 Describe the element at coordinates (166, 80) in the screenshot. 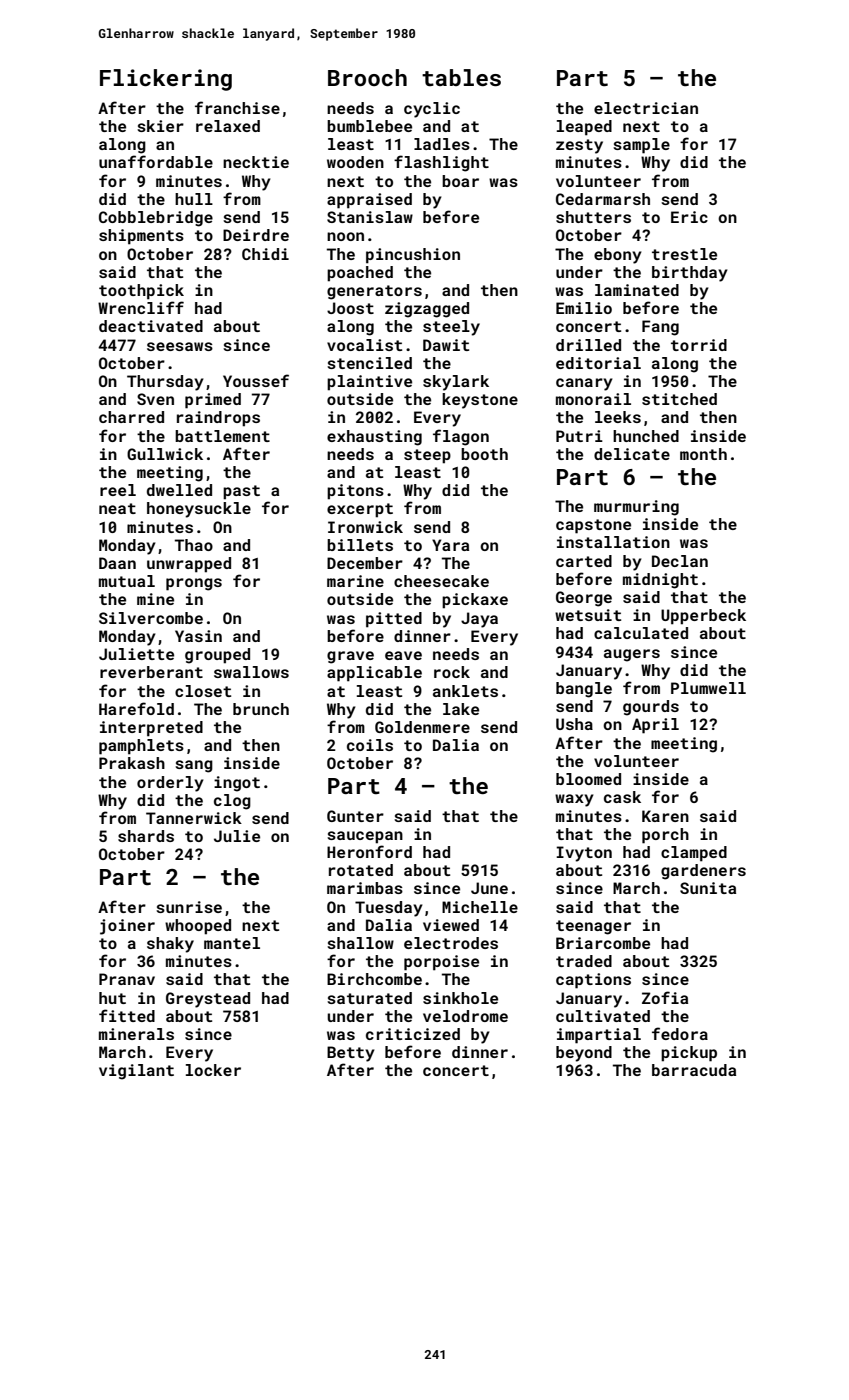

I see `Flickering` at that location.
